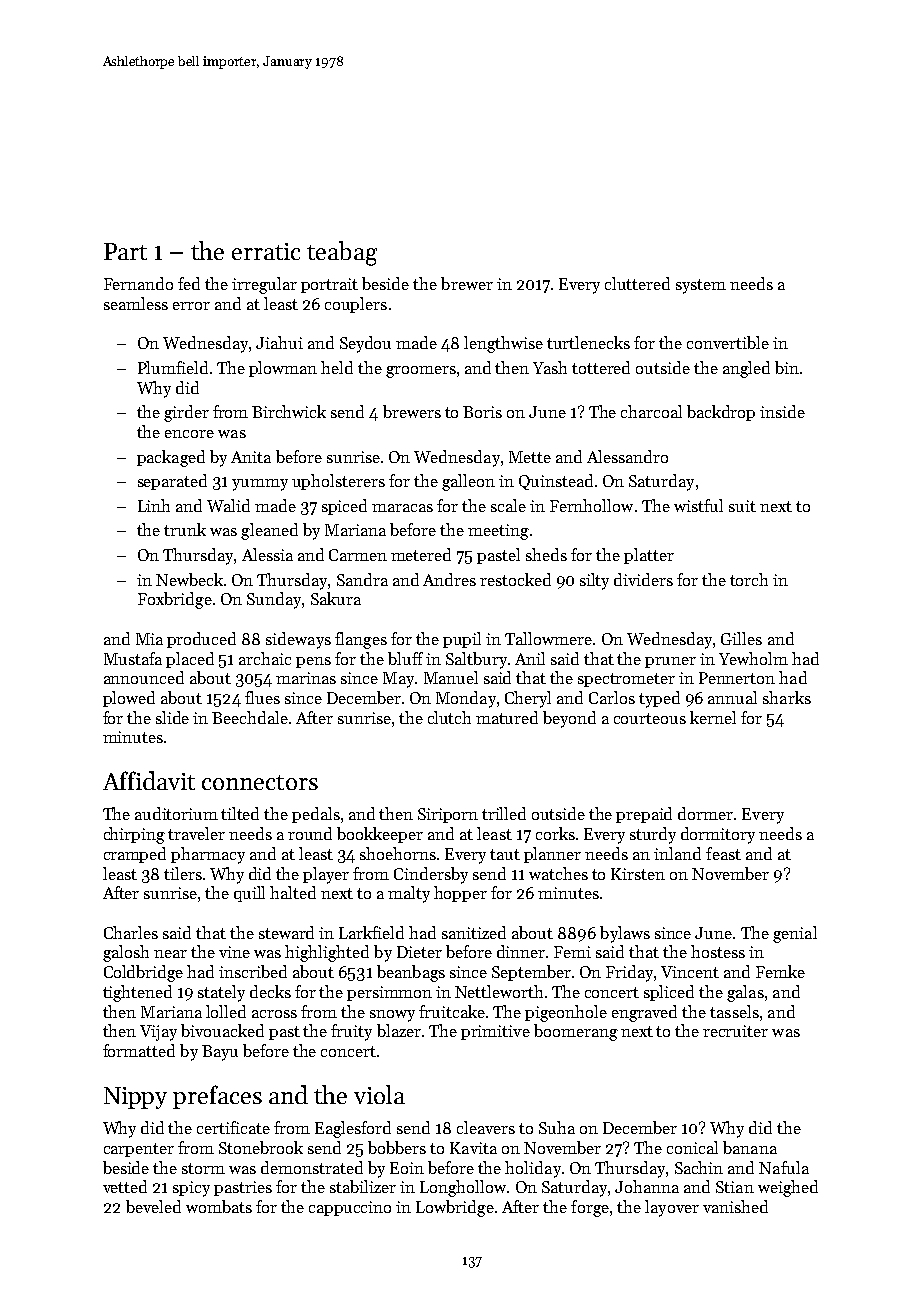  What do you see at coordinates (482, 412) in the screenshot?
I see `Boris` at bounding box center [482, 412].
